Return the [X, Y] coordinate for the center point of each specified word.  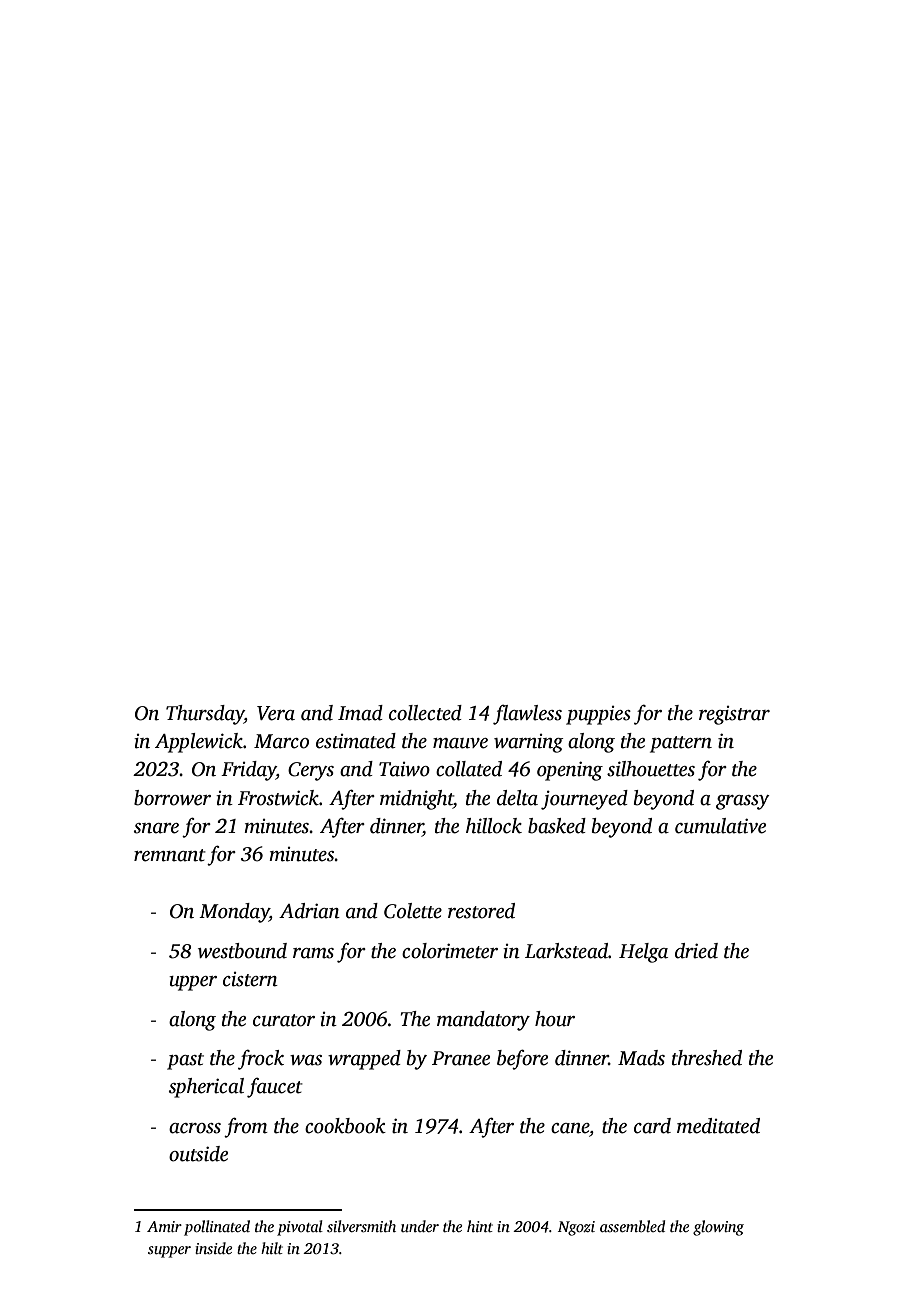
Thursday [205, 715]
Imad [360, 713]
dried [696, 951]
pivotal [300, 1228]
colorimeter [450, 951]
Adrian [309, 911]
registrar [734, 715]
